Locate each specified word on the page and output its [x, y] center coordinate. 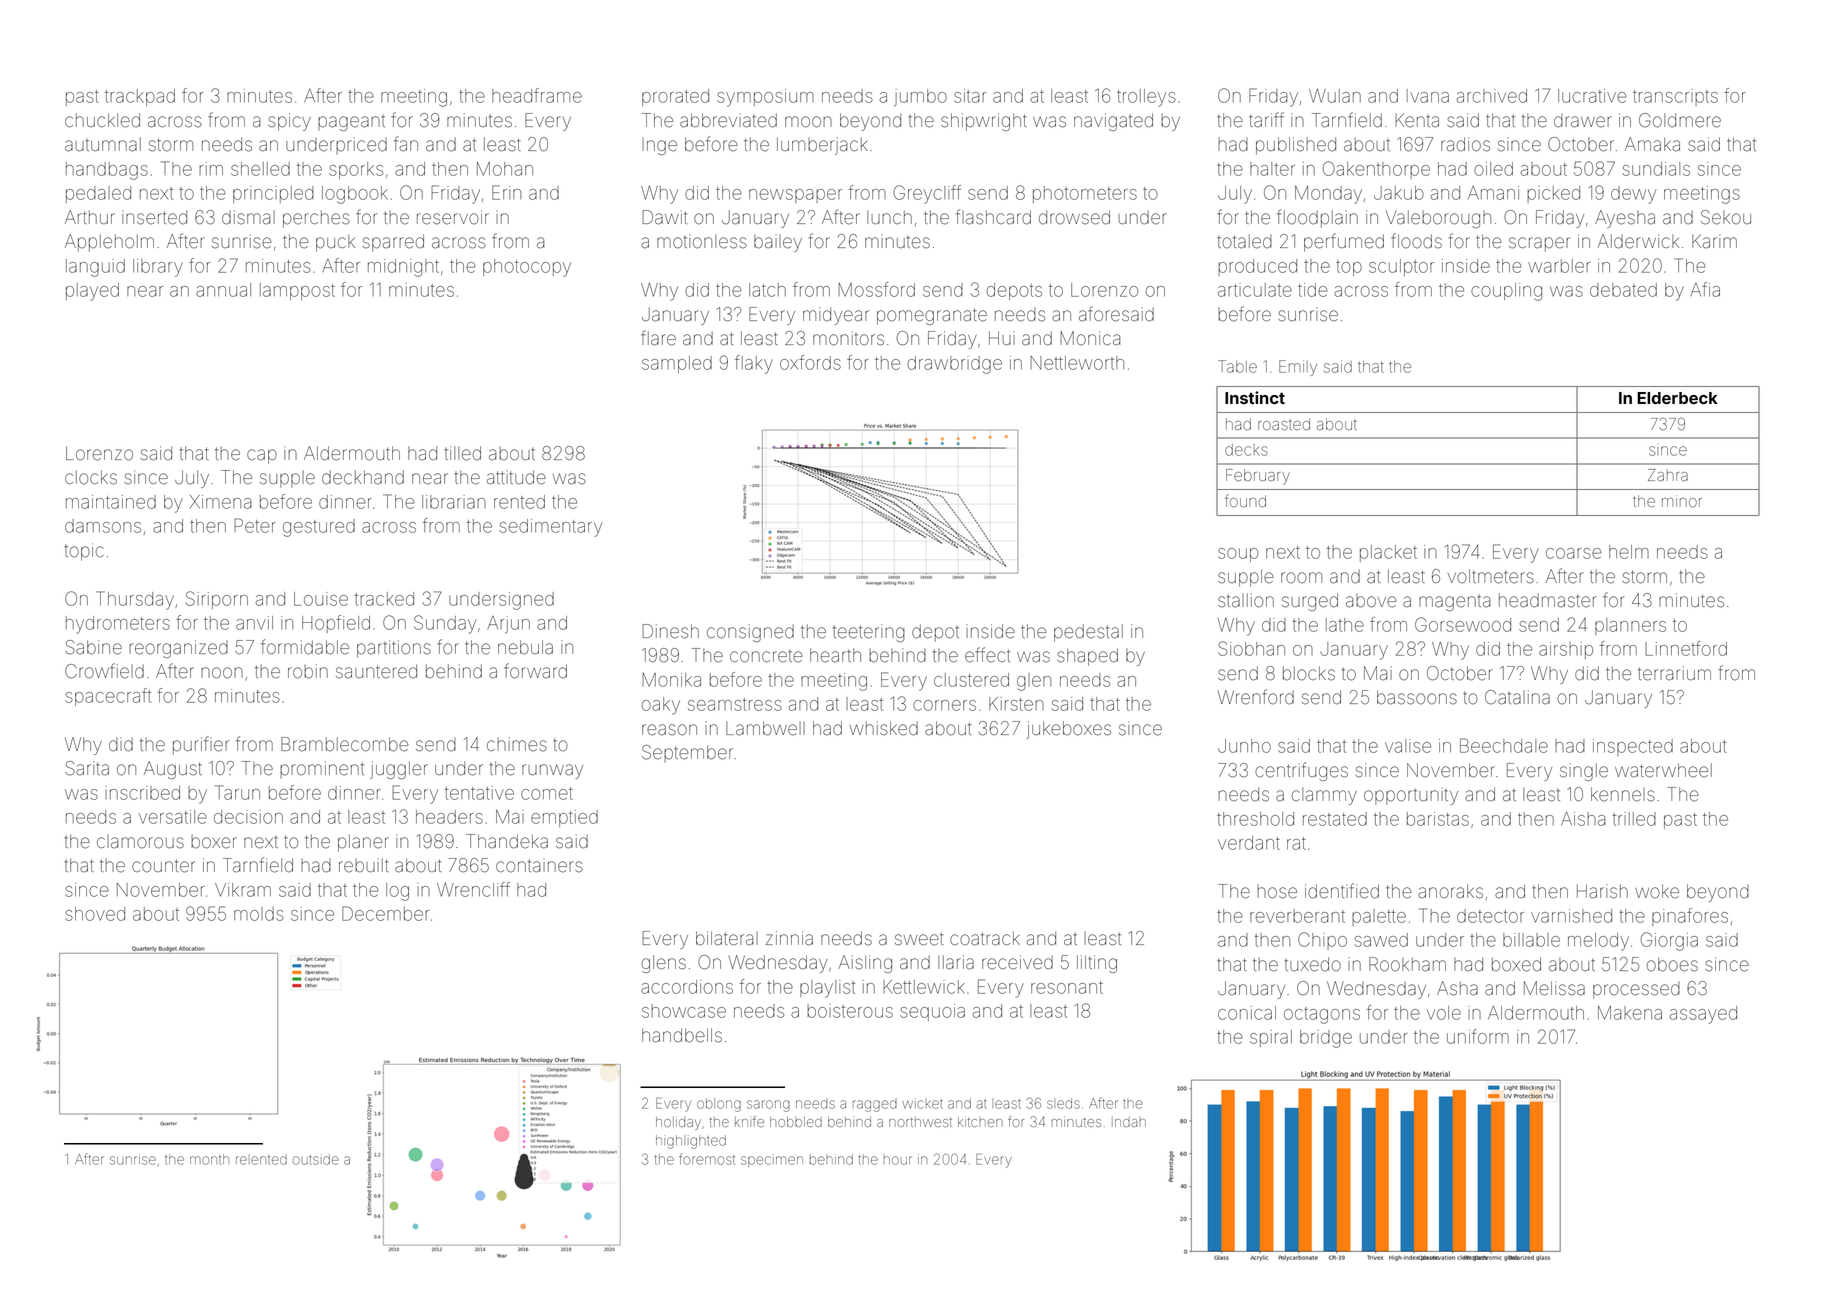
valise [1408, 746]
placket [1388, 553]
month [209, 1159]
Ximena [220, 502]
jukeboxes [1068, 730]
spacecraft [108, 697]
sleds [1063, 1103]
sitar [970, 96]
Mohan [505, 169]
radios [1465, 144]
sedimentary [550, 528]
